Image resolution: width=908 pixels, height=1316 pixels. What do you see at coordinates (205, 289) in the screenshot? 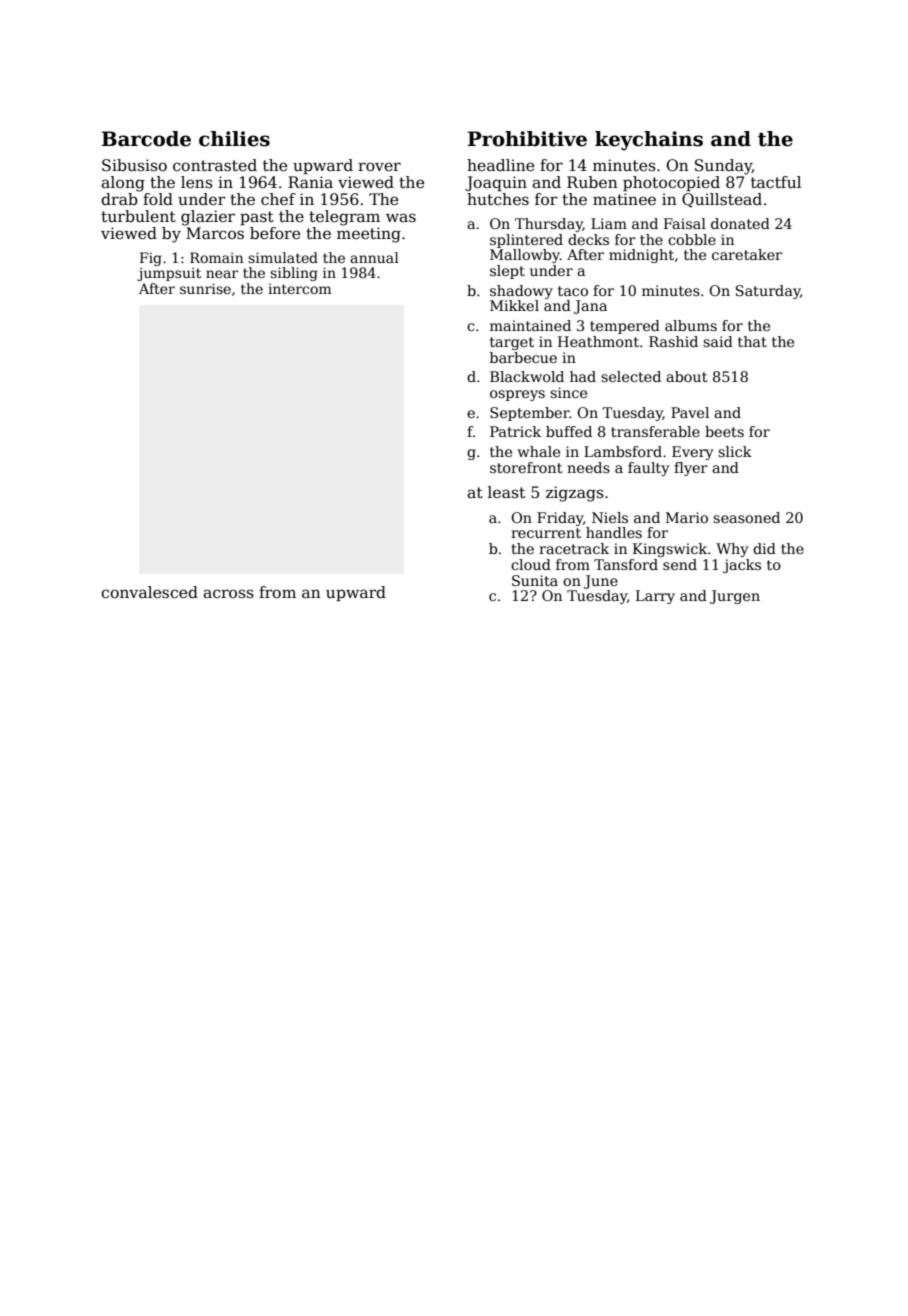
I see `sunrise` at bounding box center [205, 289].
